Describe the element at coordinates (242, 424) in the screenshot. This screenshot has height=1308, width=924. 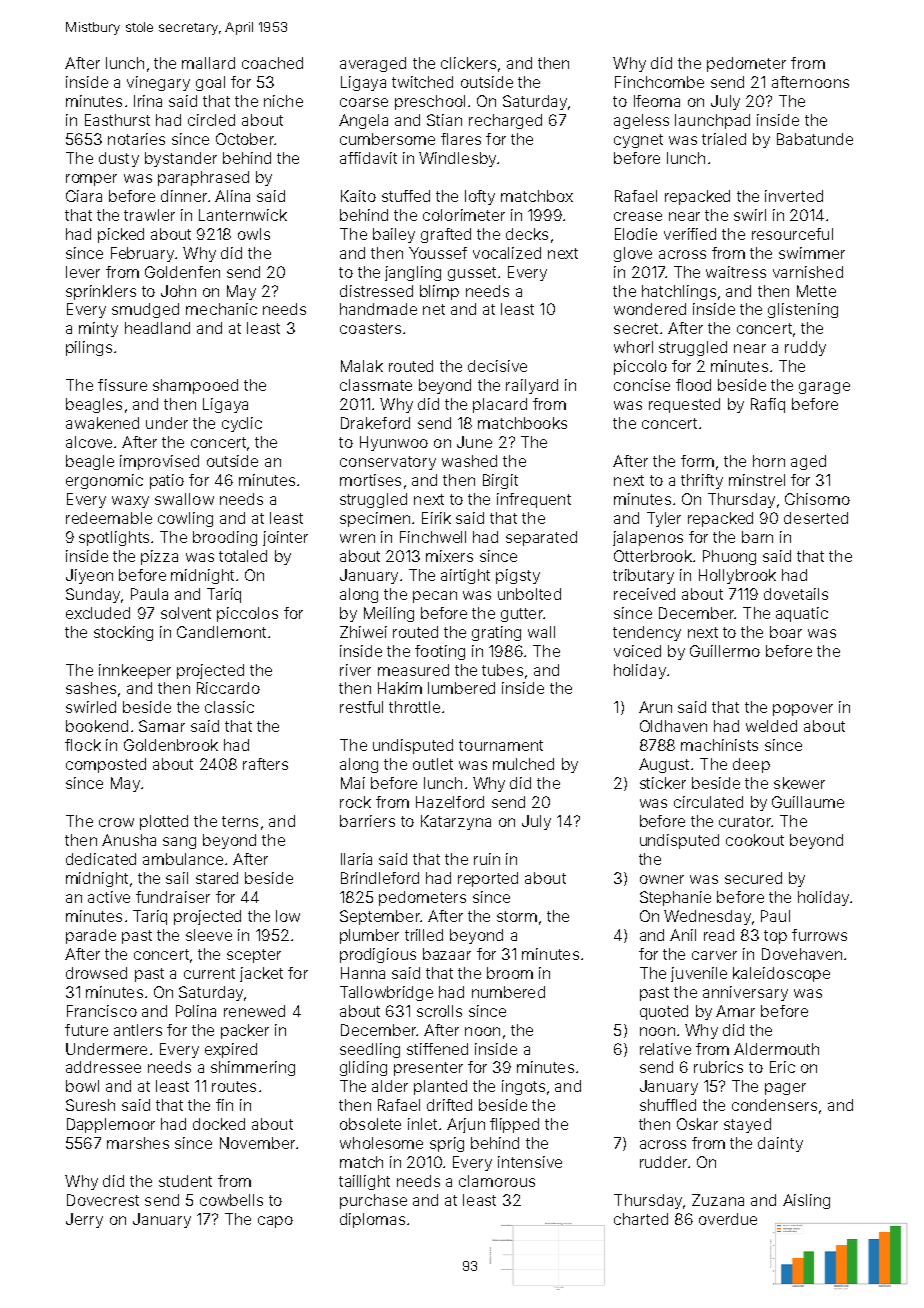
I see `cyclic` at that location.
